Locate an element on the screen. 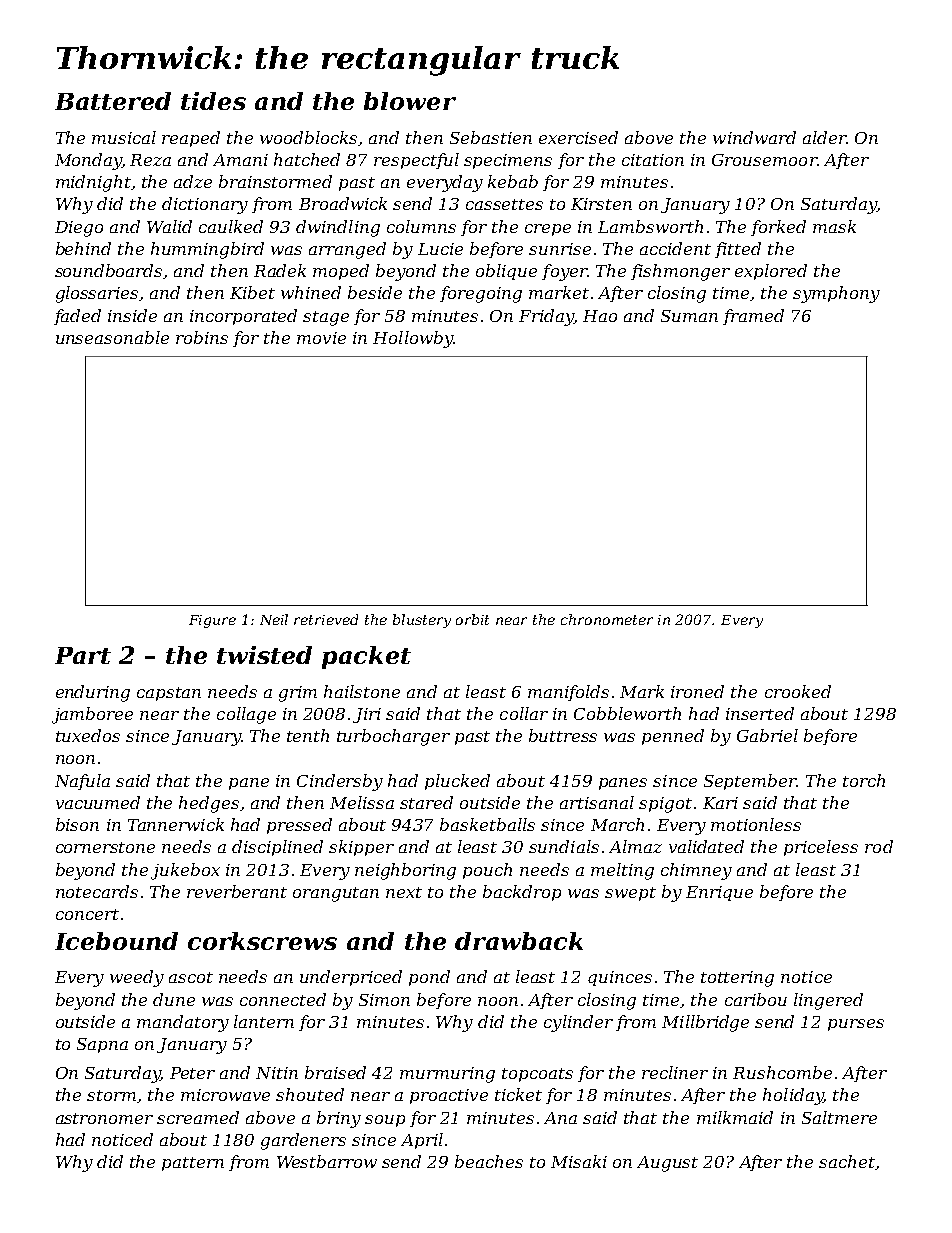 Image resolution: width=952 pixels, height=1233 pixels. Figure is located at coordinates (212, 621).
